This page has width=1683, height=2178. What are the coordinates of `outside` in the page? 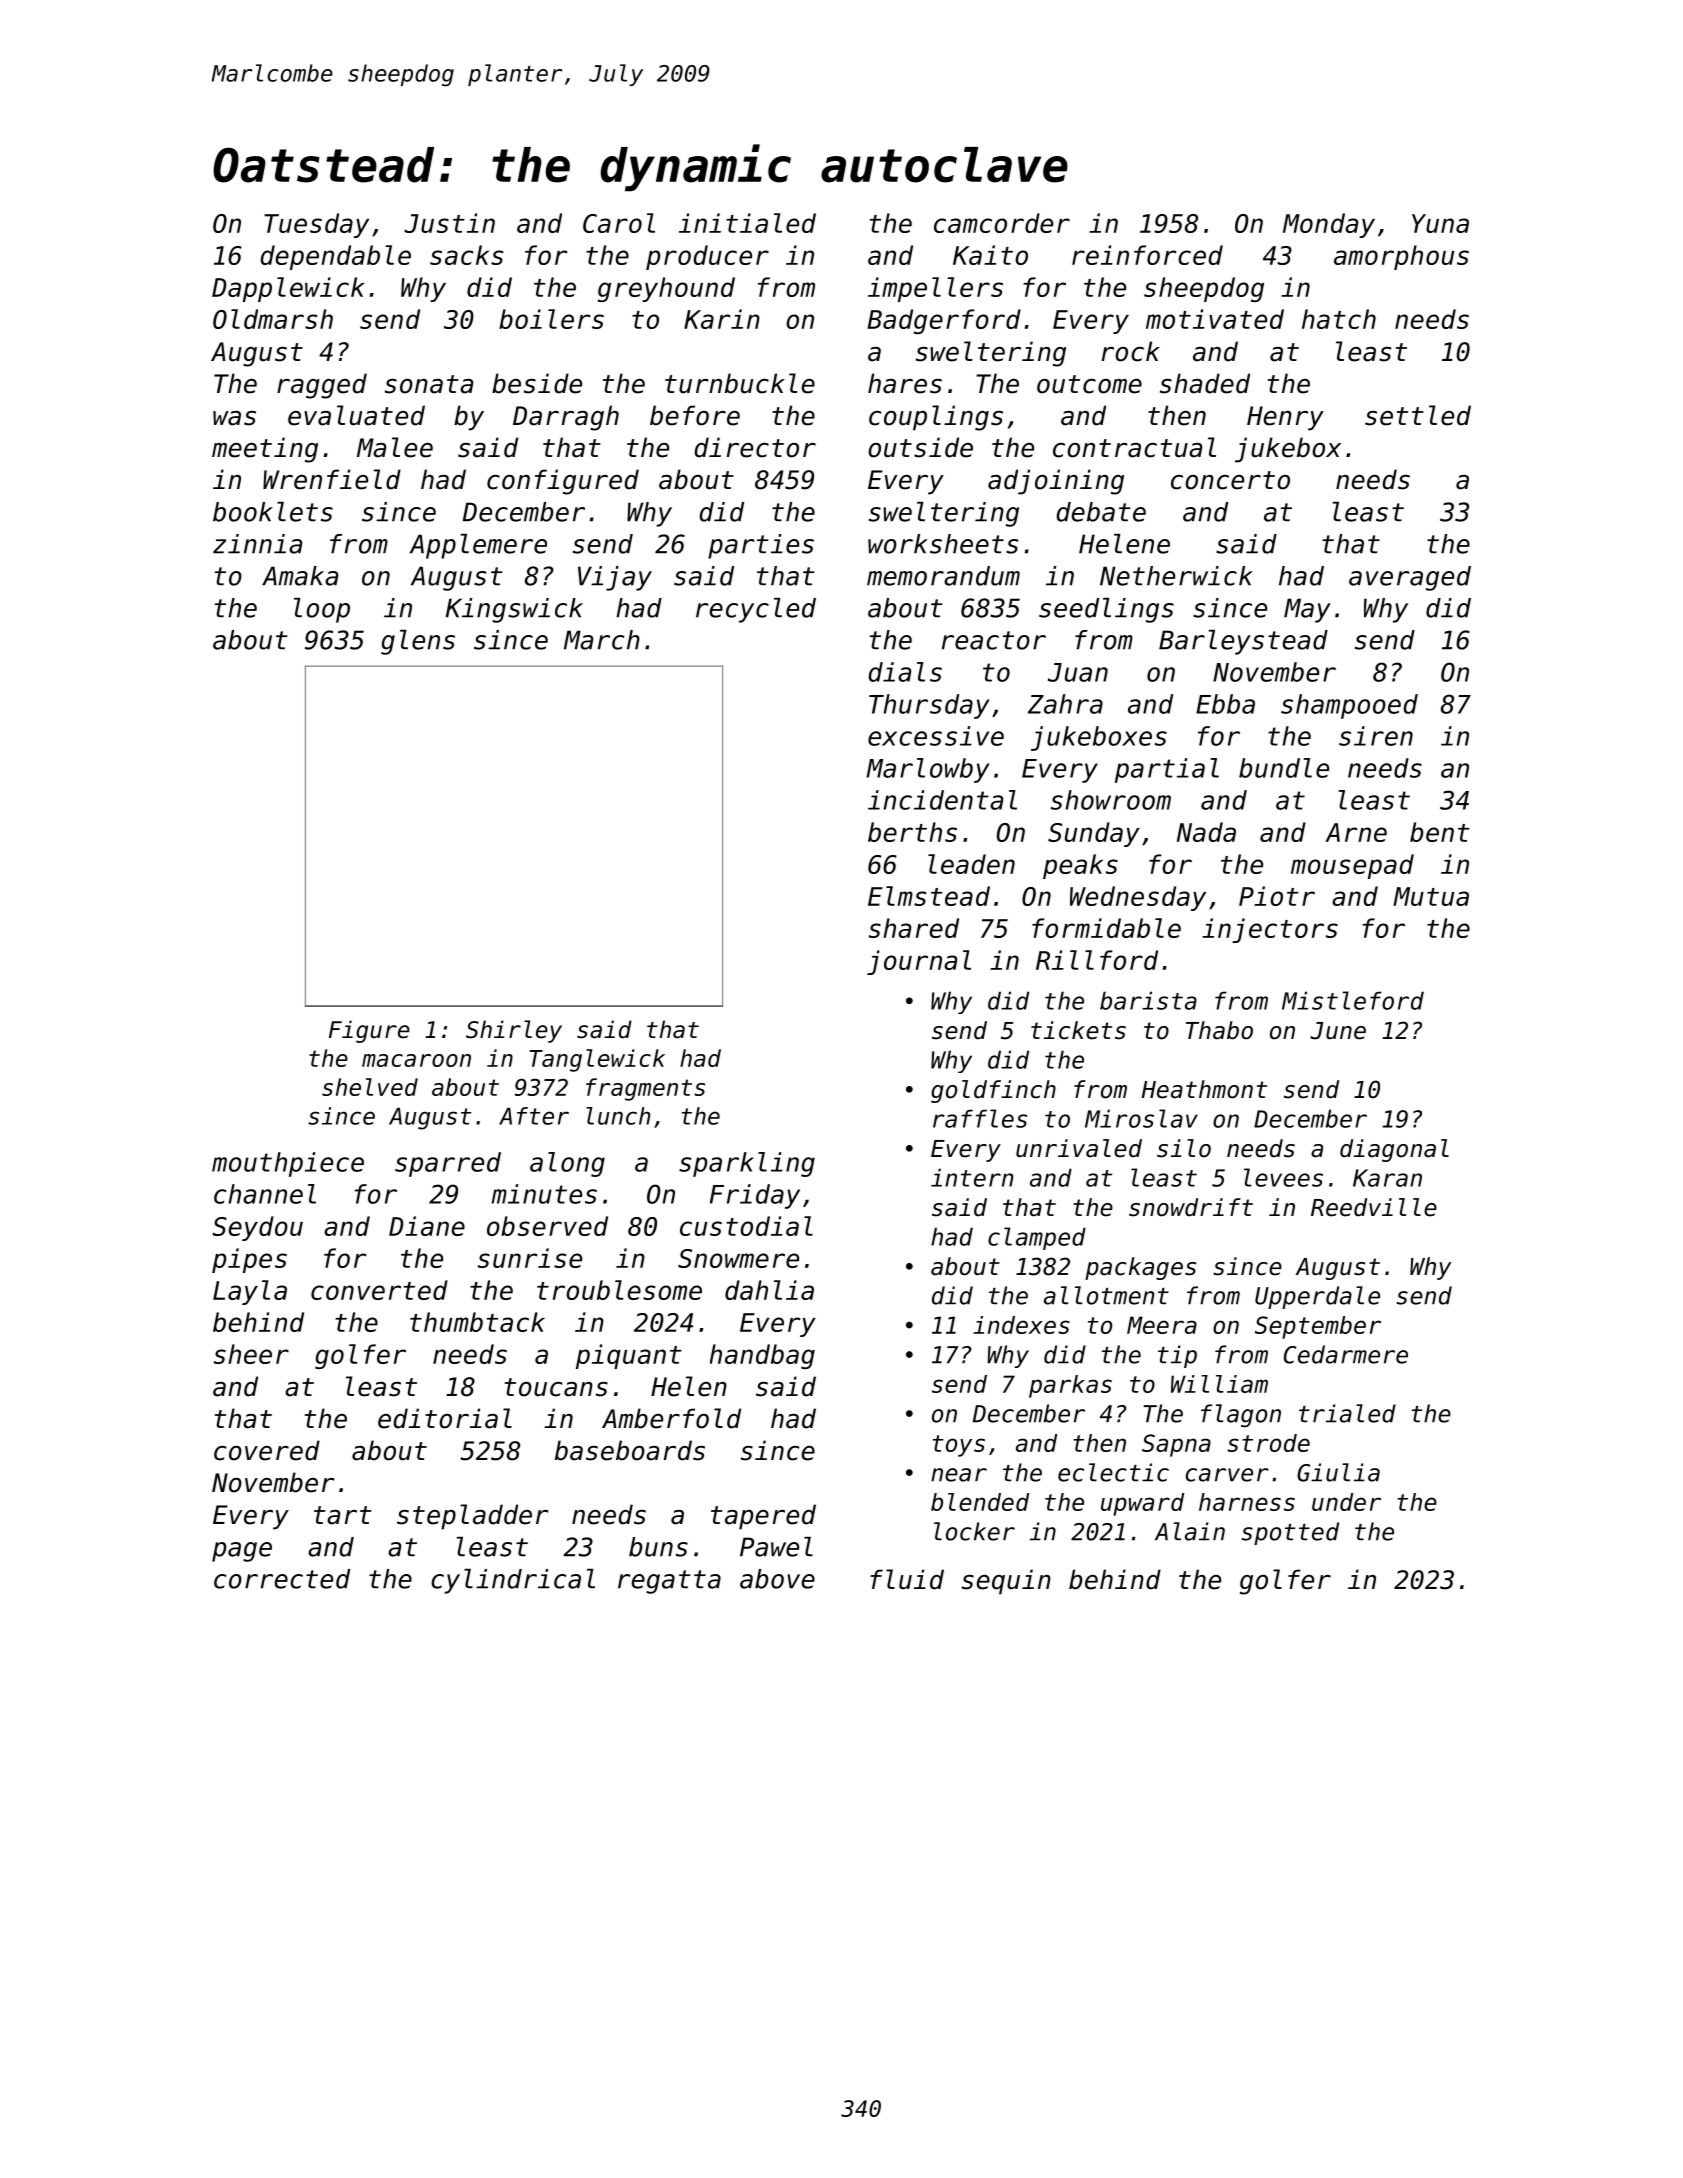 It's located at (920, 447).
